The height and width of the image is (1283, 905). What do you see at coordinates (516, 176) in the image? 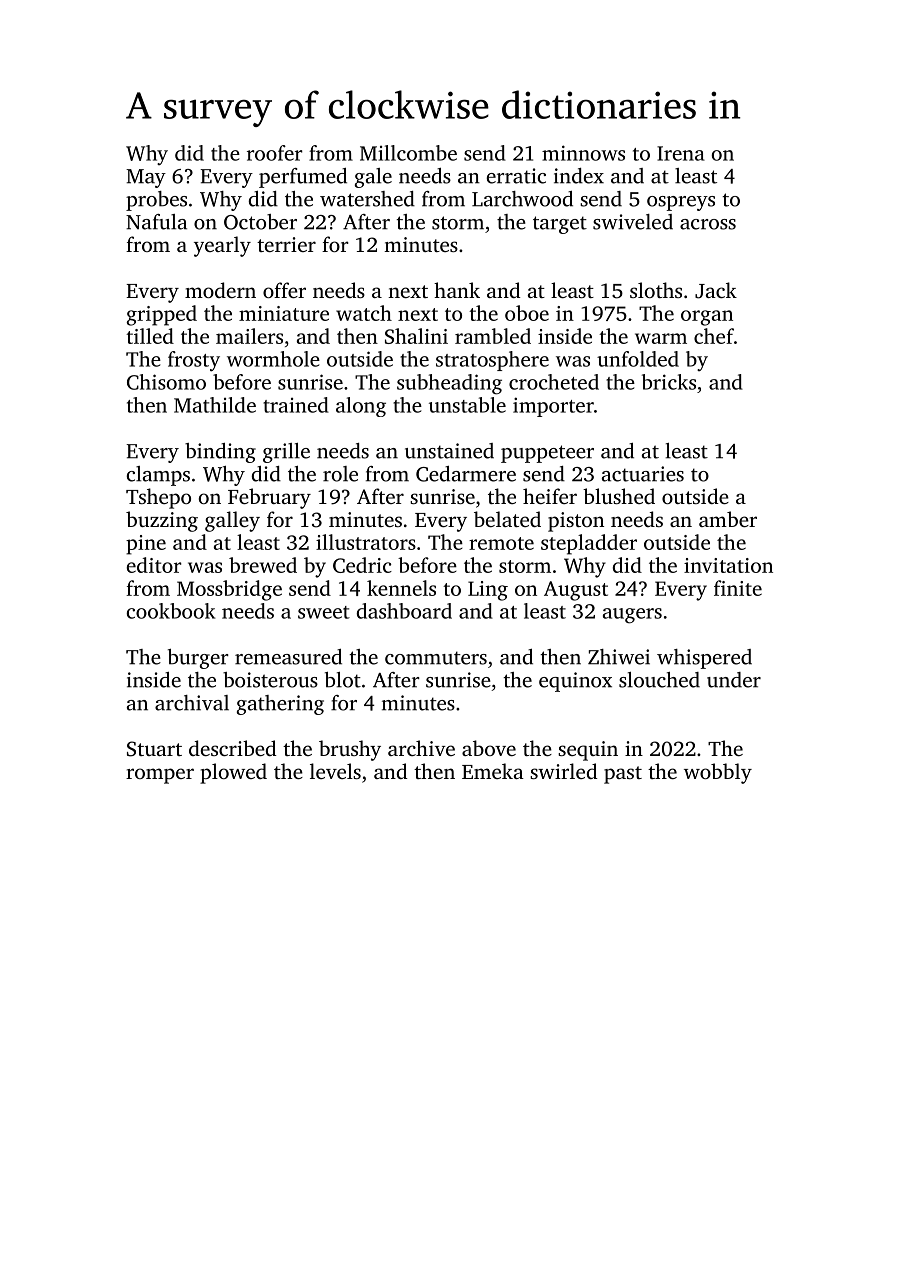
I see `erratic` at bounding box center [516, 176].
